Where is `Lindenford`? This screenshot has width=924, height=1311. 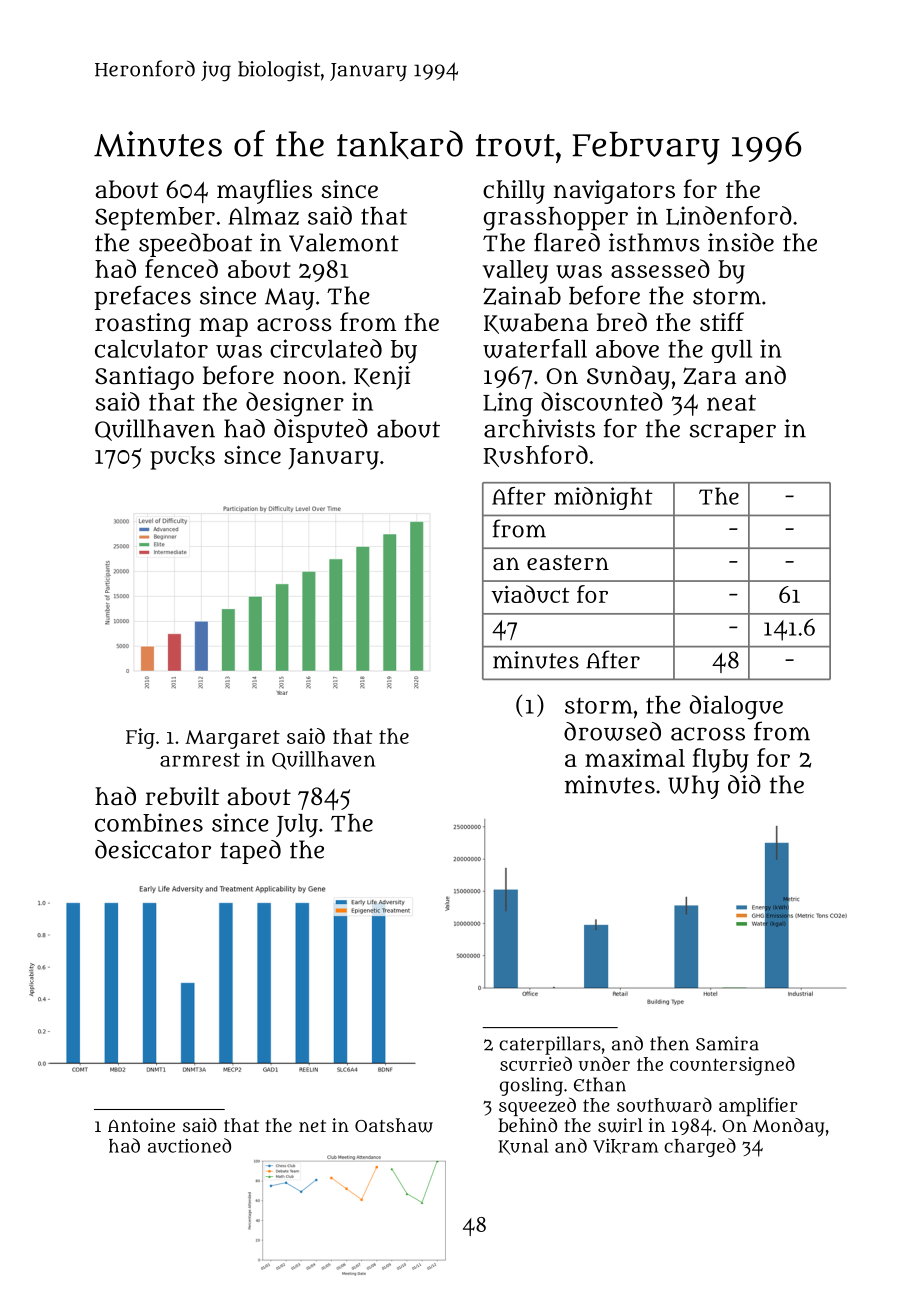
Lindenford is located at coordinates (729, 215).
